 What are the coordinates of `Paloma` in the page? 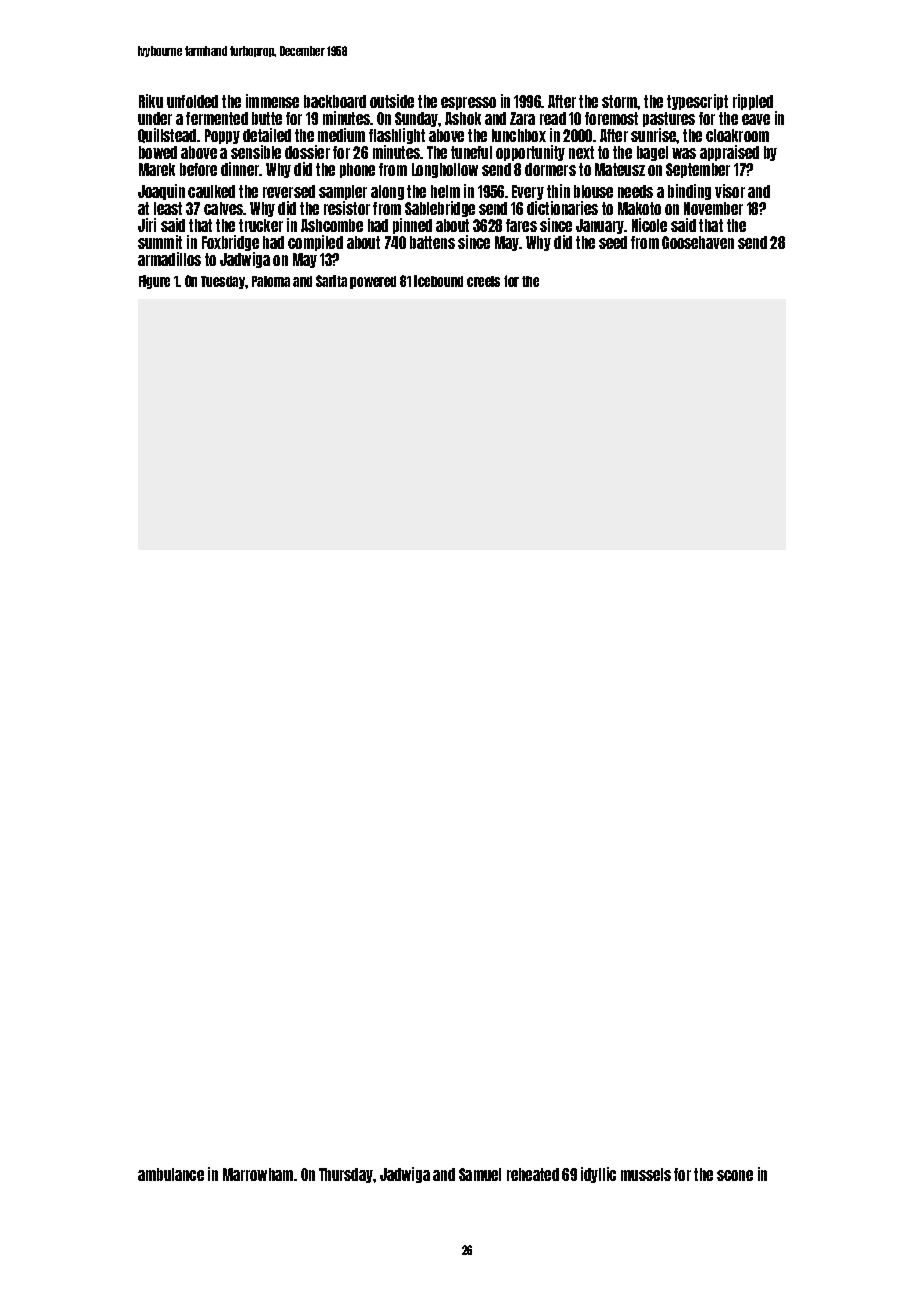 It's located at (271, 281).
